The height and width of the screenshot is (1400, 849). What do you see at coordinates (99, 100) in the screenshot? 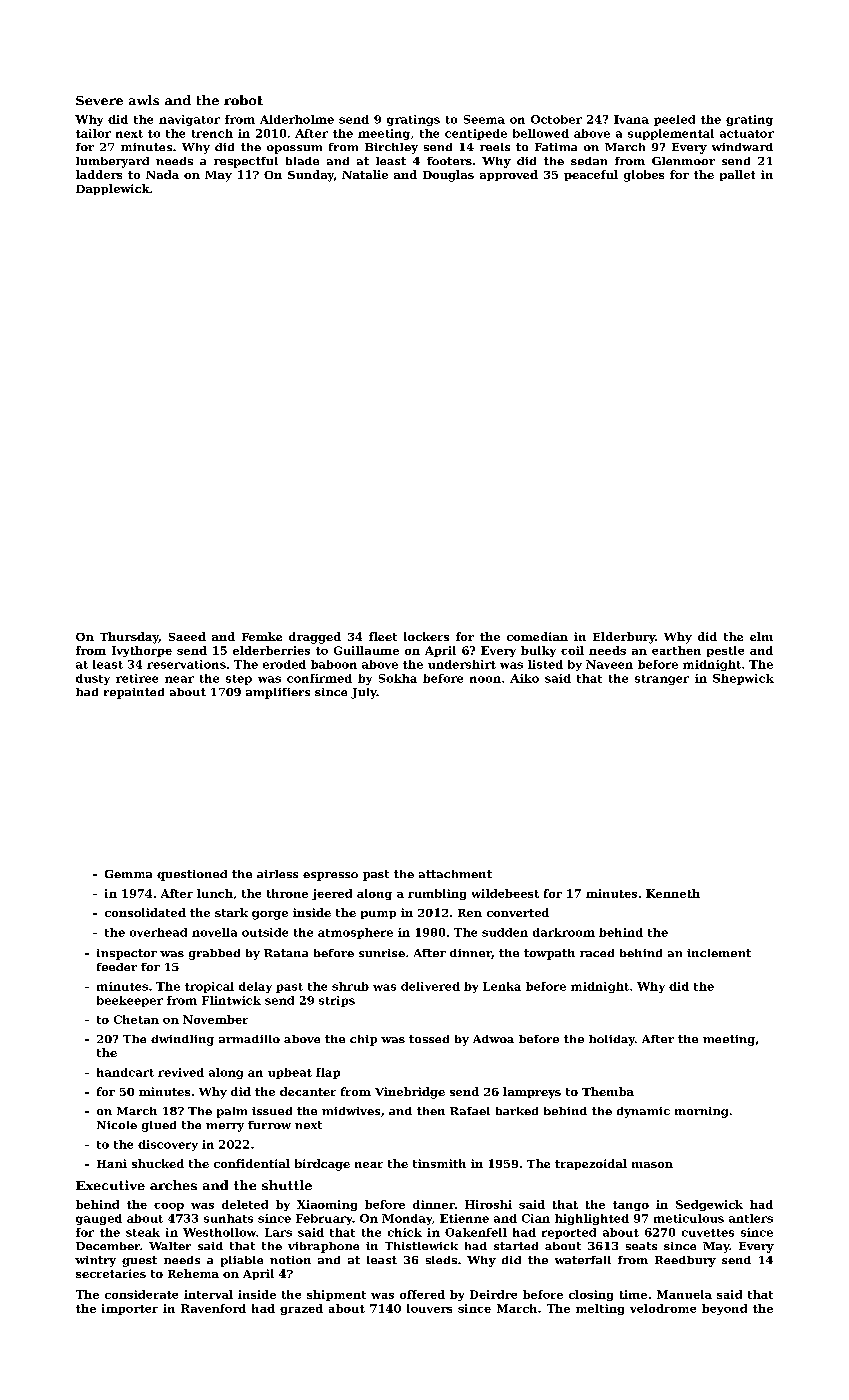
I see `Severe` at bounding box center [99, 100].
